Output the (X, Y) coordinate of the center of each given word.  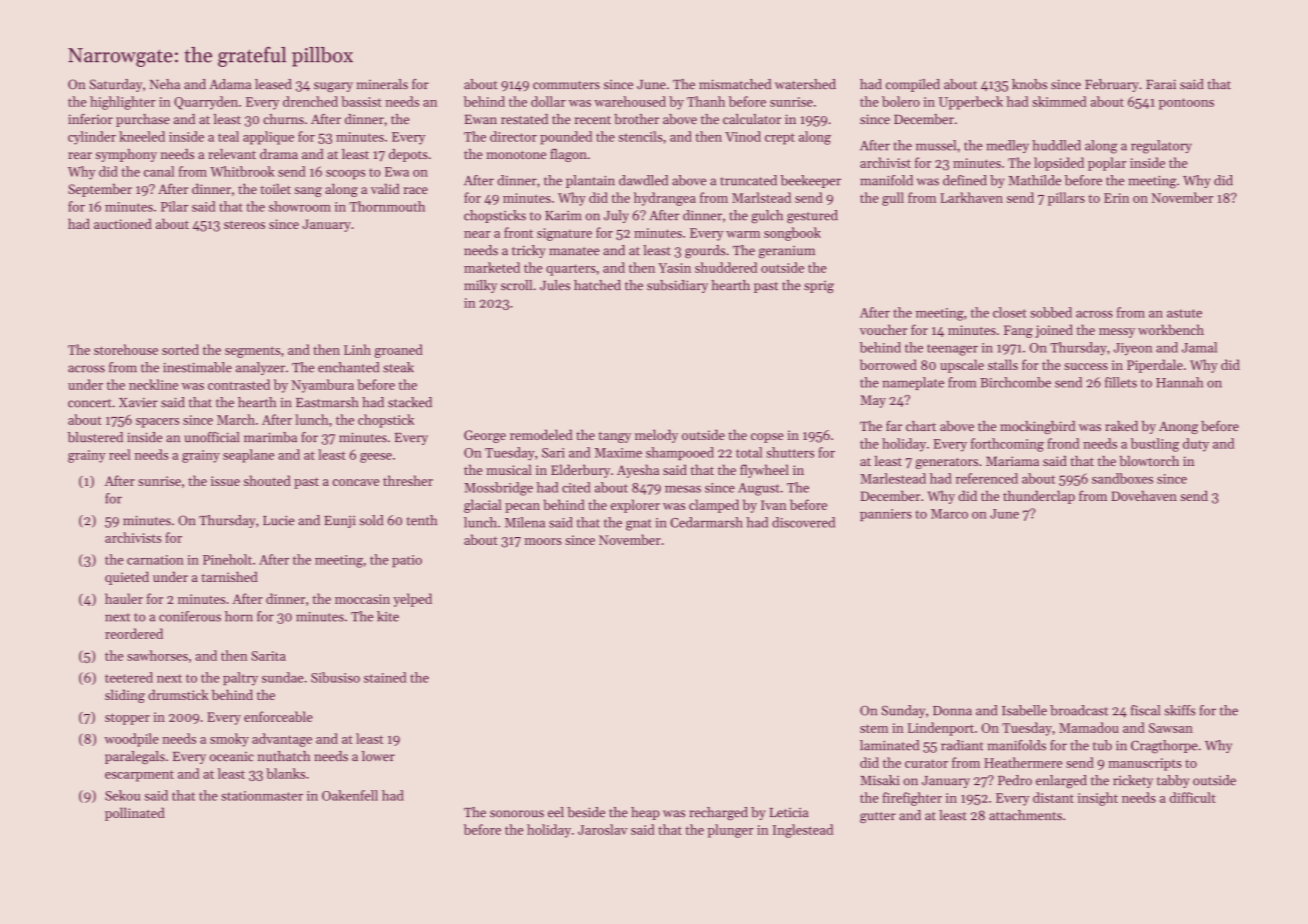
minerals (382, 84)
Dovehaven (1144, 495)
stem (874, 728)
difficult (1193, 797)
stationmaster (262, 796)
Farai (1161, 84)
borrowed (888, 364)
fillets (1121, 382)
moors (543, 541)
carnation (155, 560)
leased (273, 84)
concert (90, 403)
